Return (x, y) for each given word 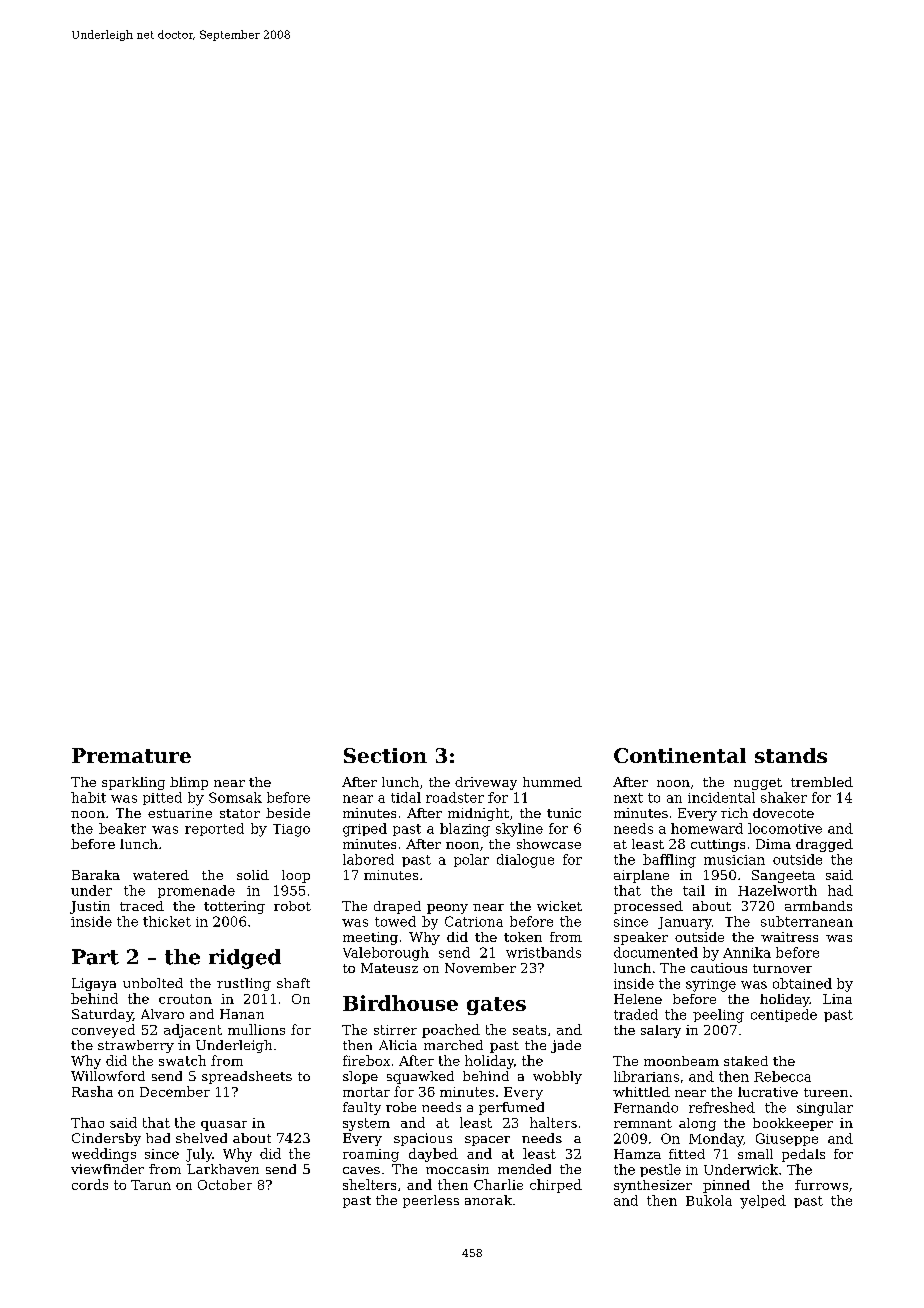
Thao (87, 1122)
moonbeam (681, 1061)
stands (791, 755)
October (225, 1184)
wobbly (557, 1077)
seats (529, 1030)
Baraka (96, 875)
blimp (189, 783)
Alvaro (162, 1014)
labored (368, 859)
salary (661, 1031)
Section (385, 755)
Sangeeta (783, 876)
